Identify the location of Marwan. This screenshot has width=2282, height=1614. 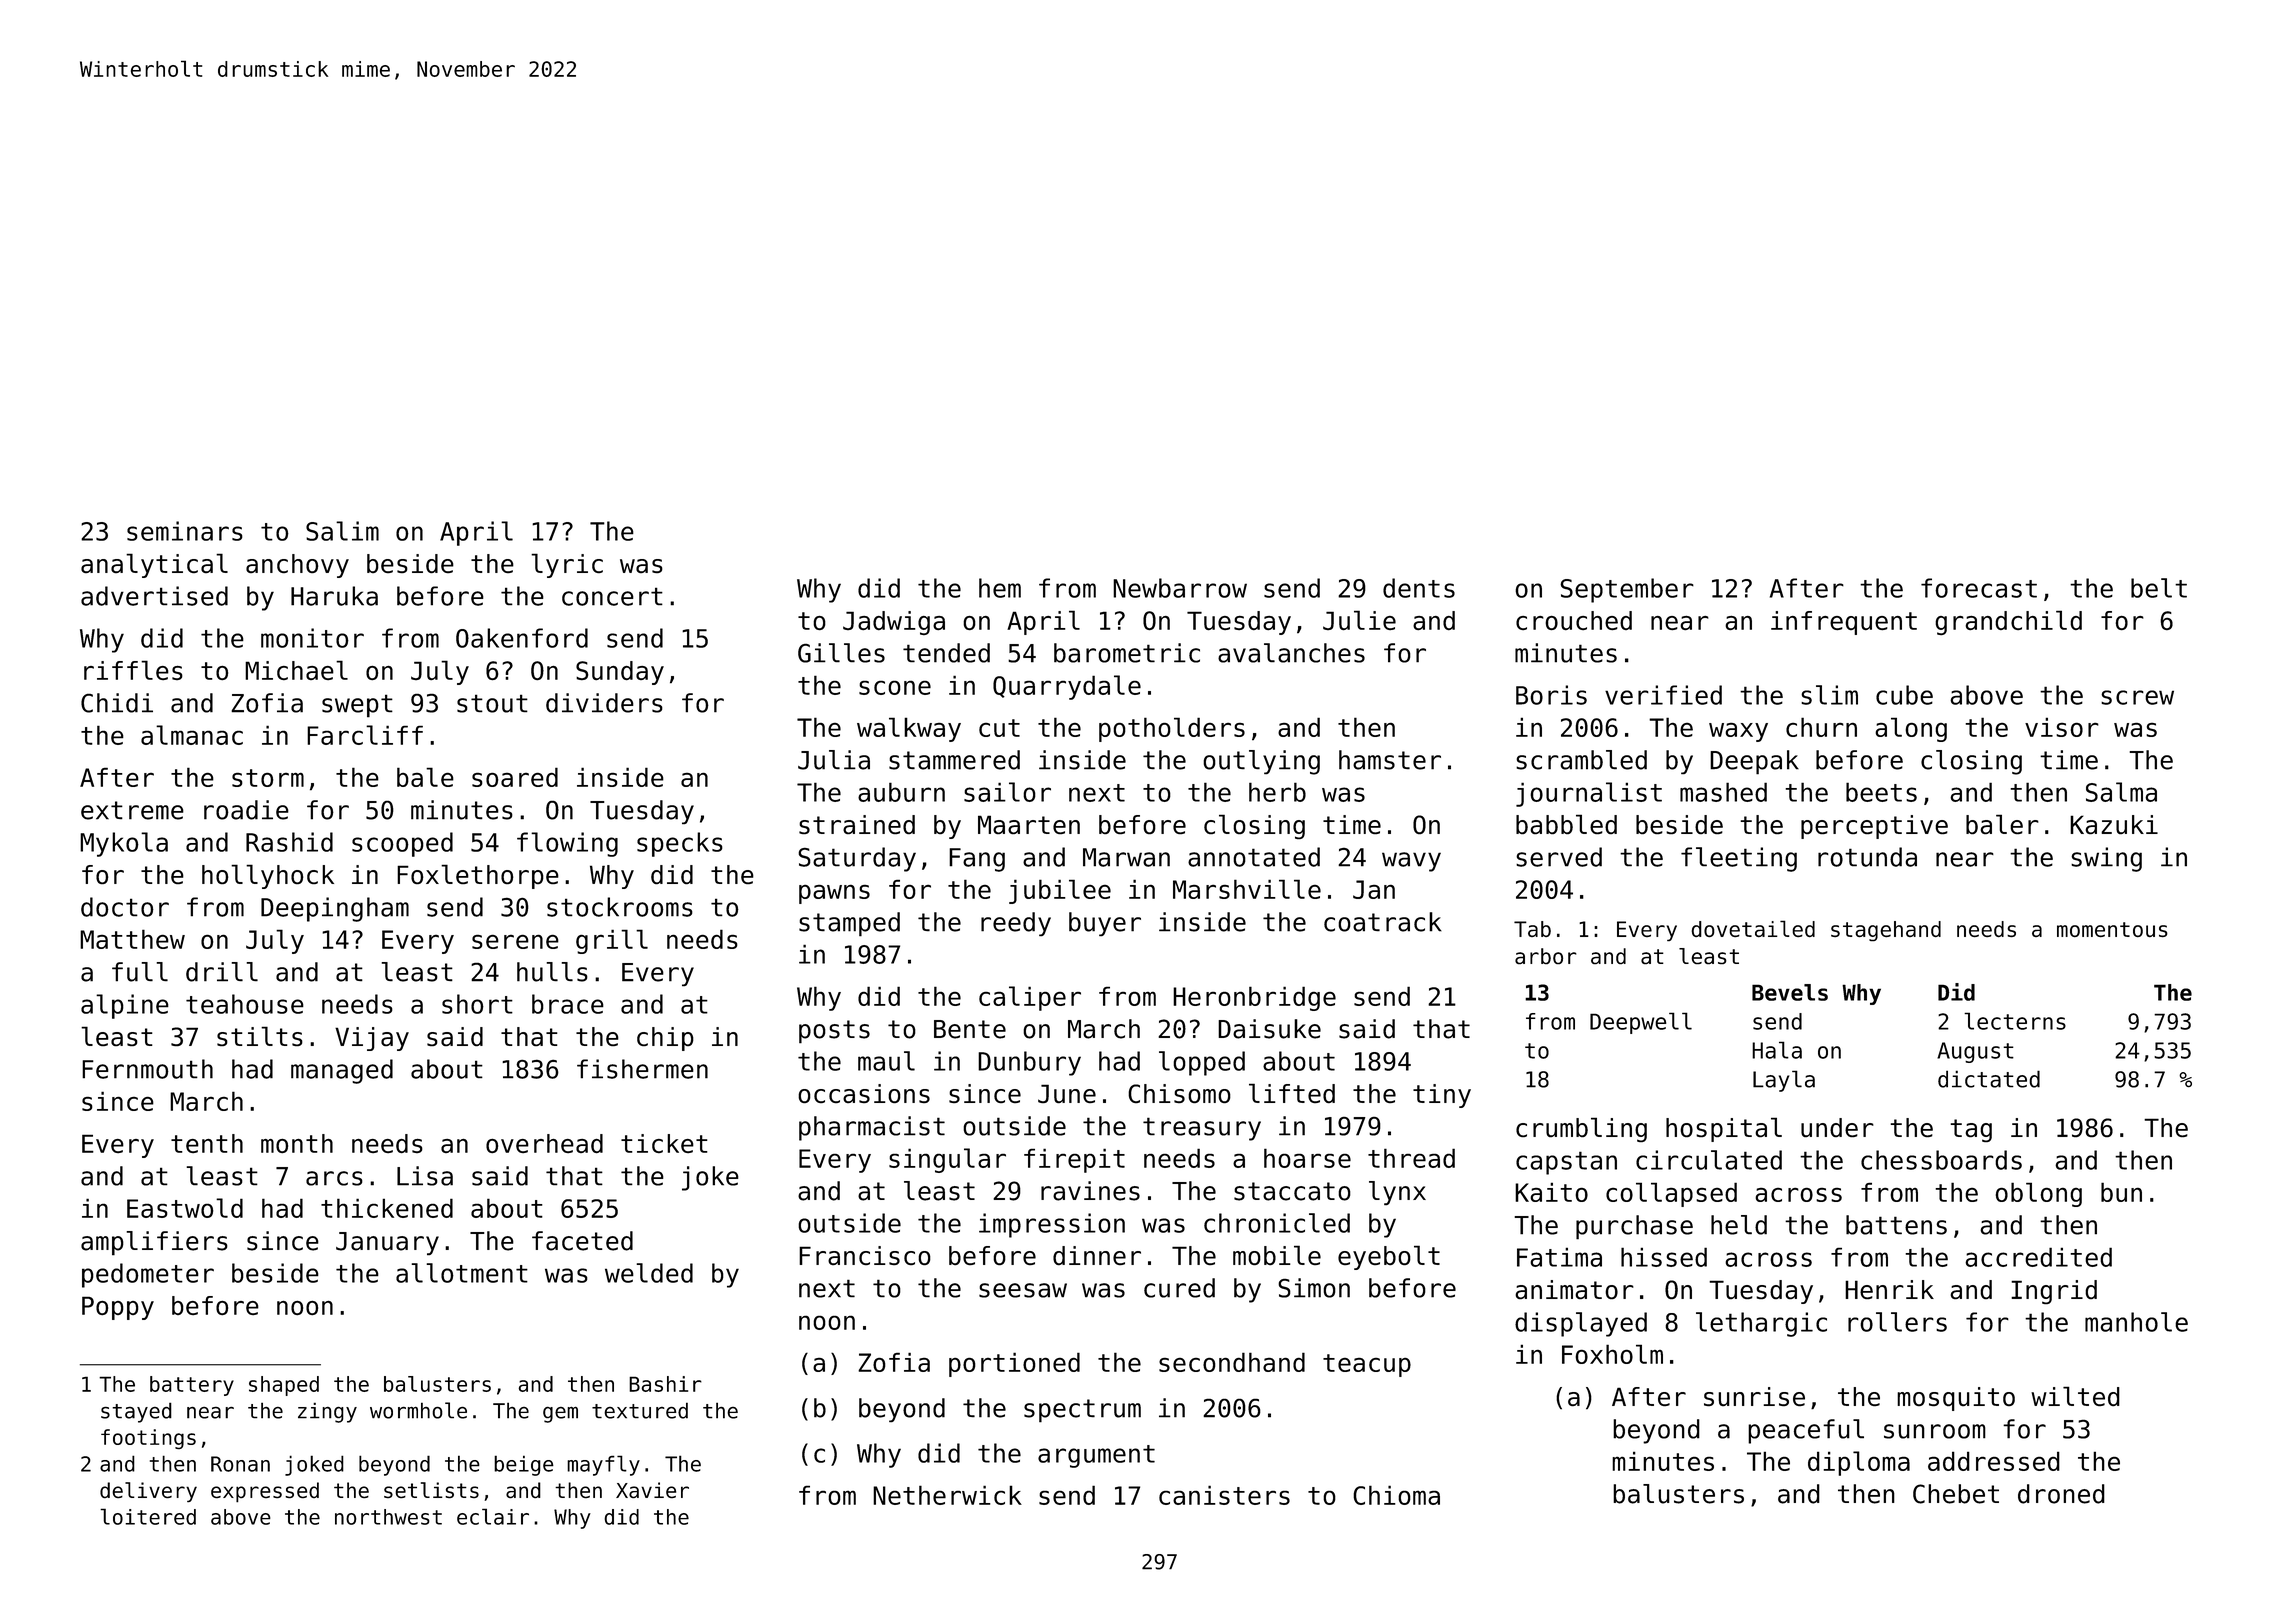
(1126, 857).
